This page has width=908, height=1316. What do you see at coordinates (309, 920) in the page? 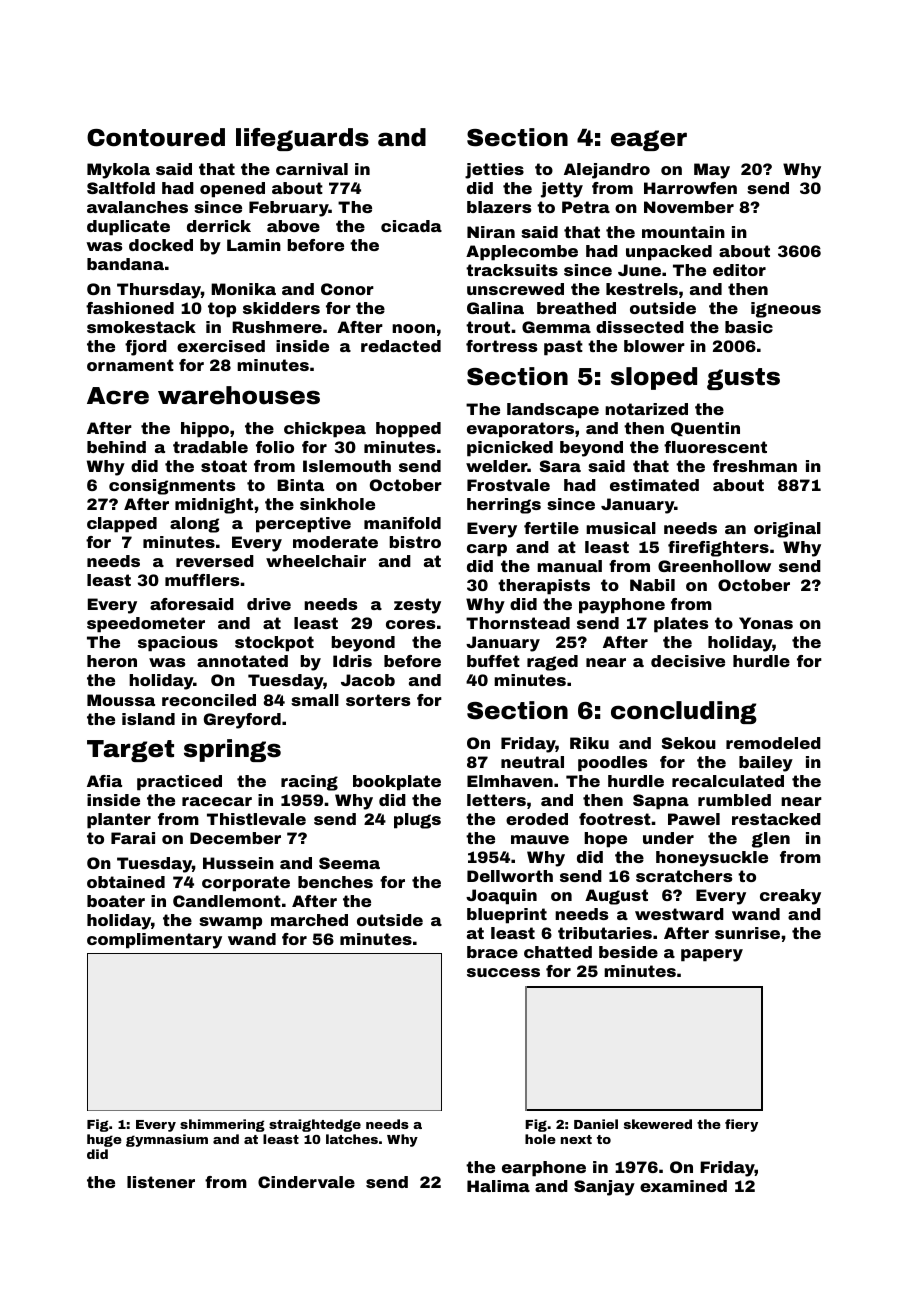
I see `marched` at bounding box center [309, 920].
